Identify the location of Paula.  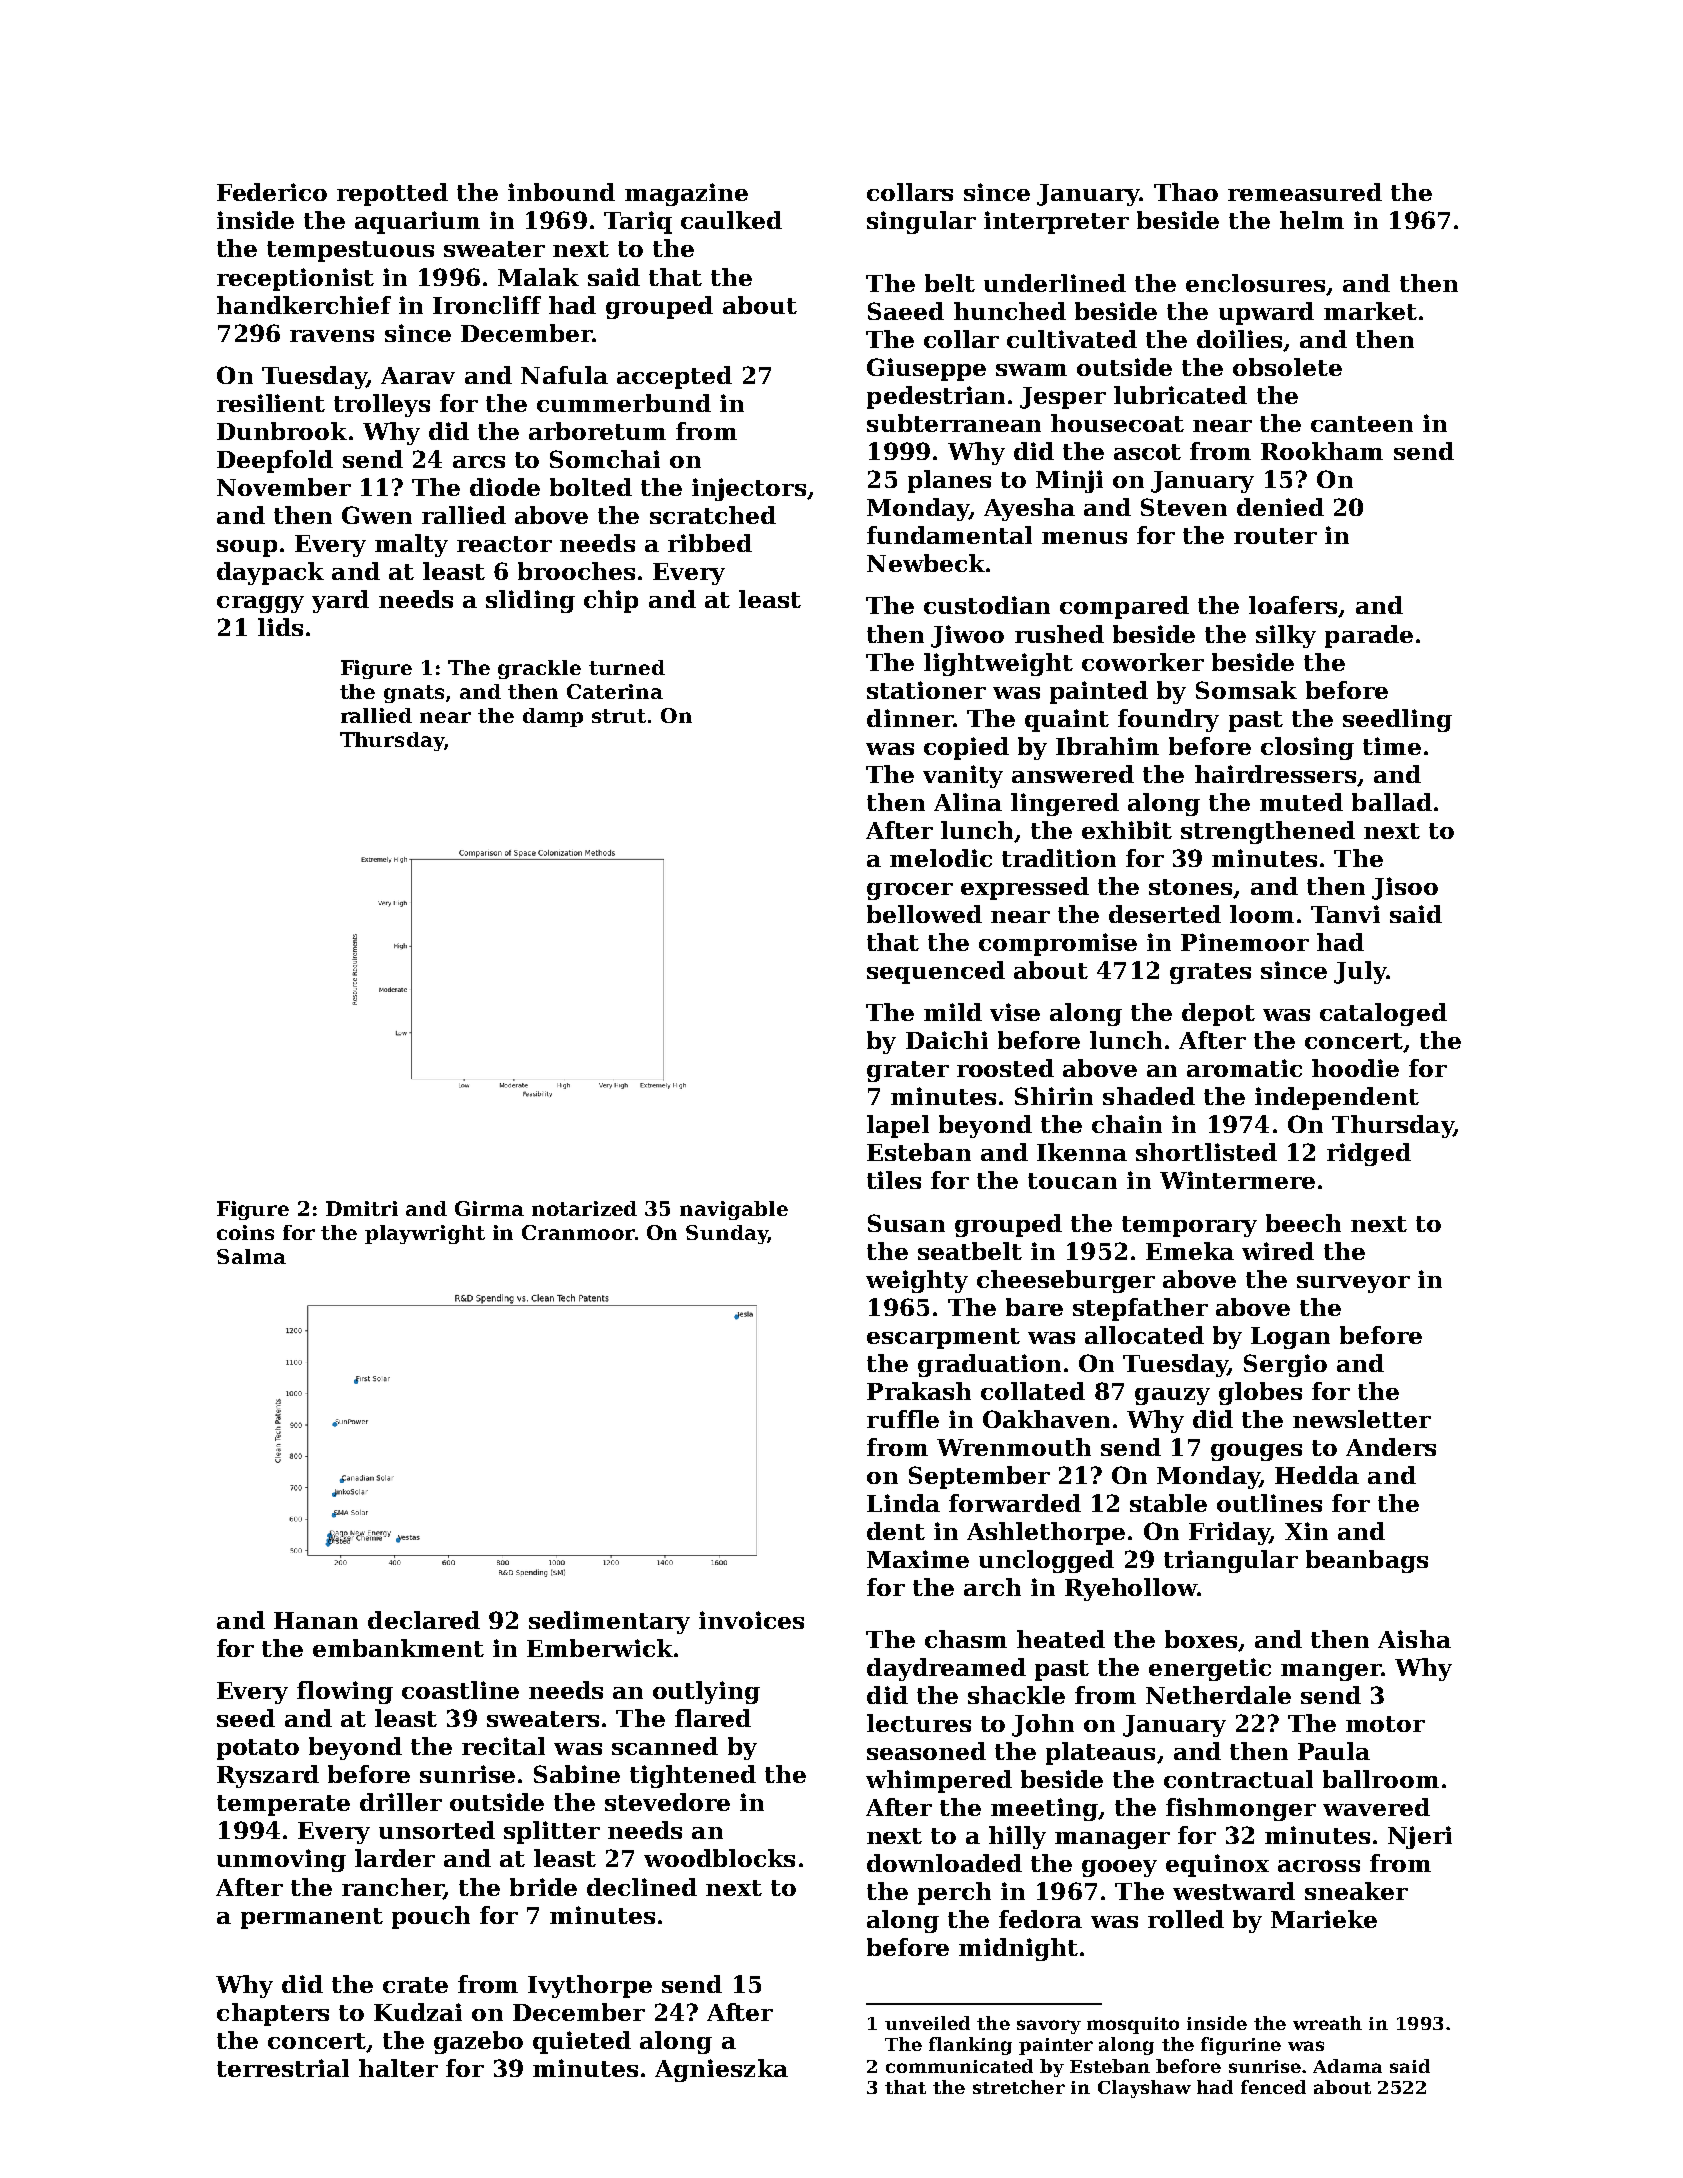
(1334, 1751).
